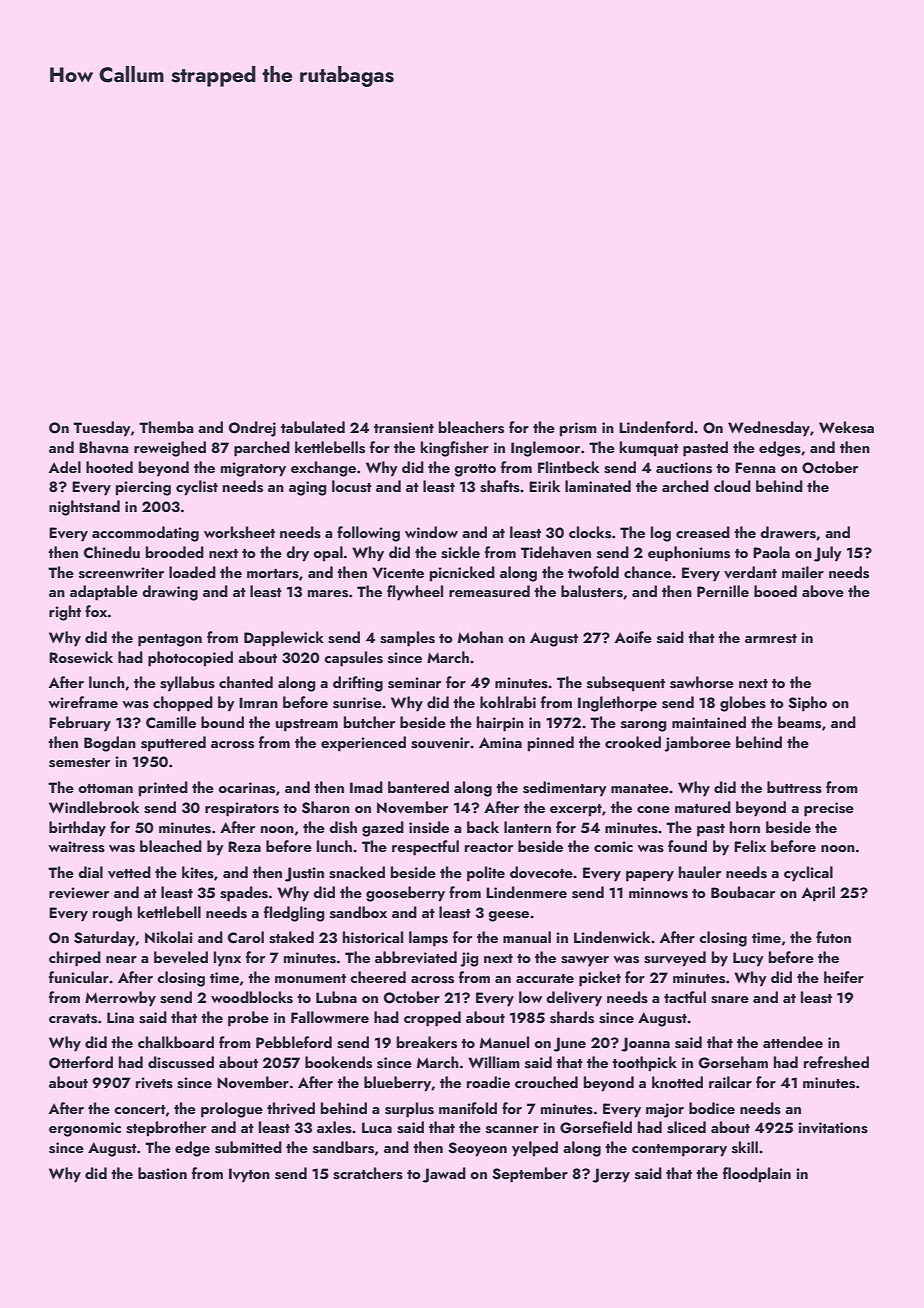 Image resolution: width=924 pixels, height=1308 pixels. Describe the element at coordinates (252, 429) in the screenshot. I see `Ondrej` at that location.
